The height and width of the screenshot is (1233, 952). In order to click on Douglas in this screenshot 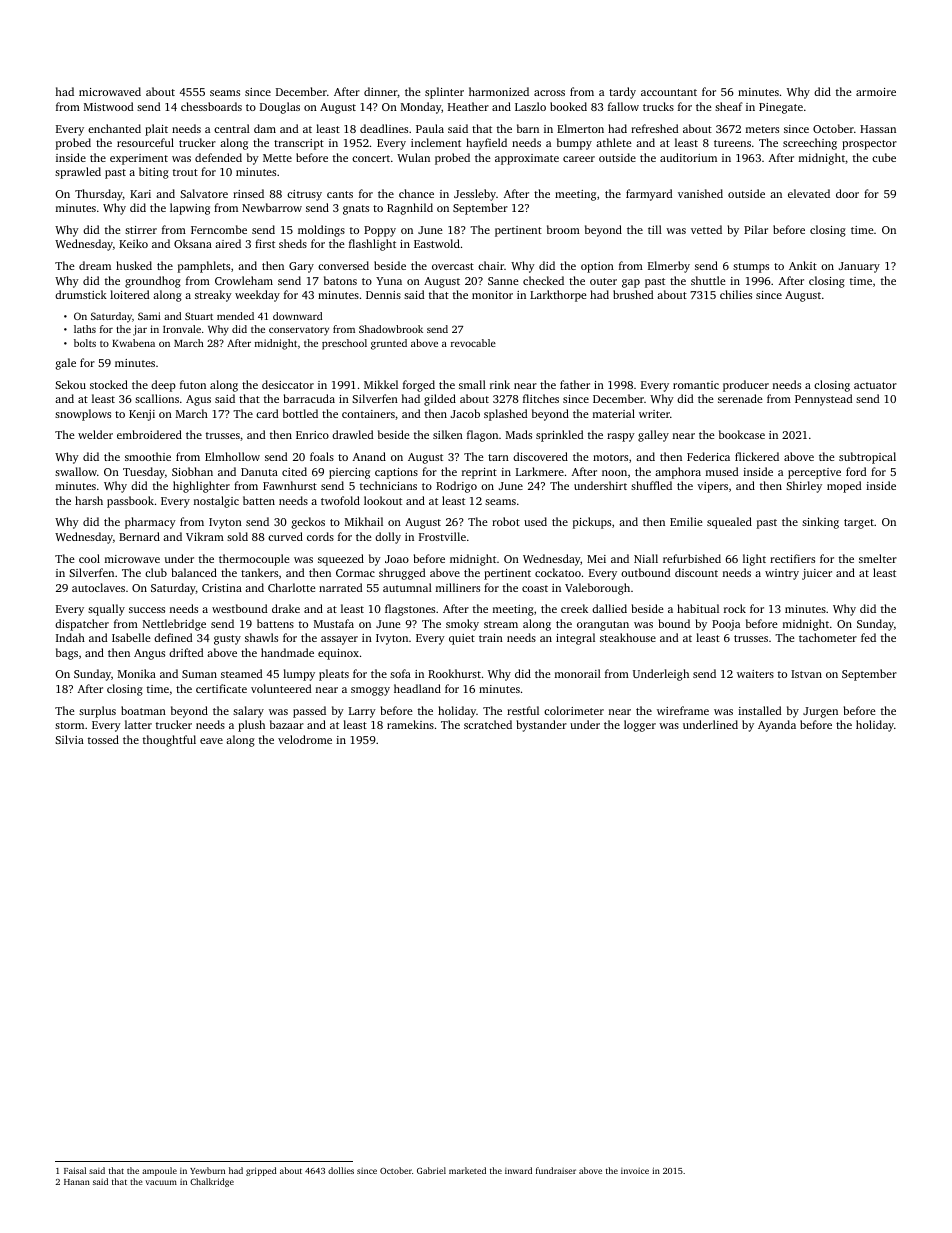, I will do `click(280, 108)`.
